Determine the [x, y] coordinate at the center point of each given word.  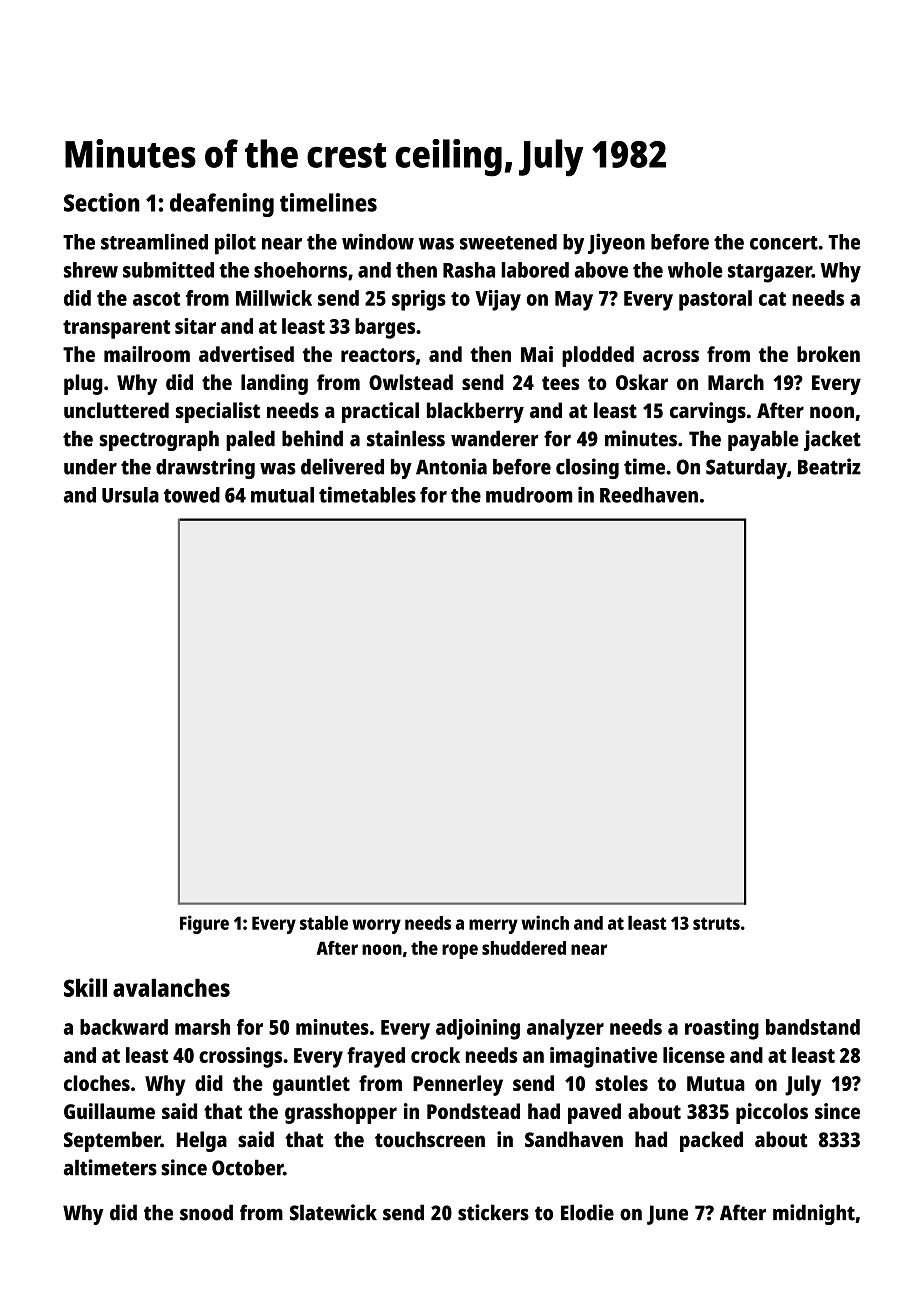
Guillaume [109, 1111]
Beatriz [829, 466]
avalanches [171, 987]
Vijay [498, 300]
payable [763, 440]
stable [324, 922]
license [694, 1055]
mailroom [147, 354]
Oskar [642, 382]
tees [560, 383]
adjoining [478, 1029]
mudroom [529, 495]
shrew [91, 270]
